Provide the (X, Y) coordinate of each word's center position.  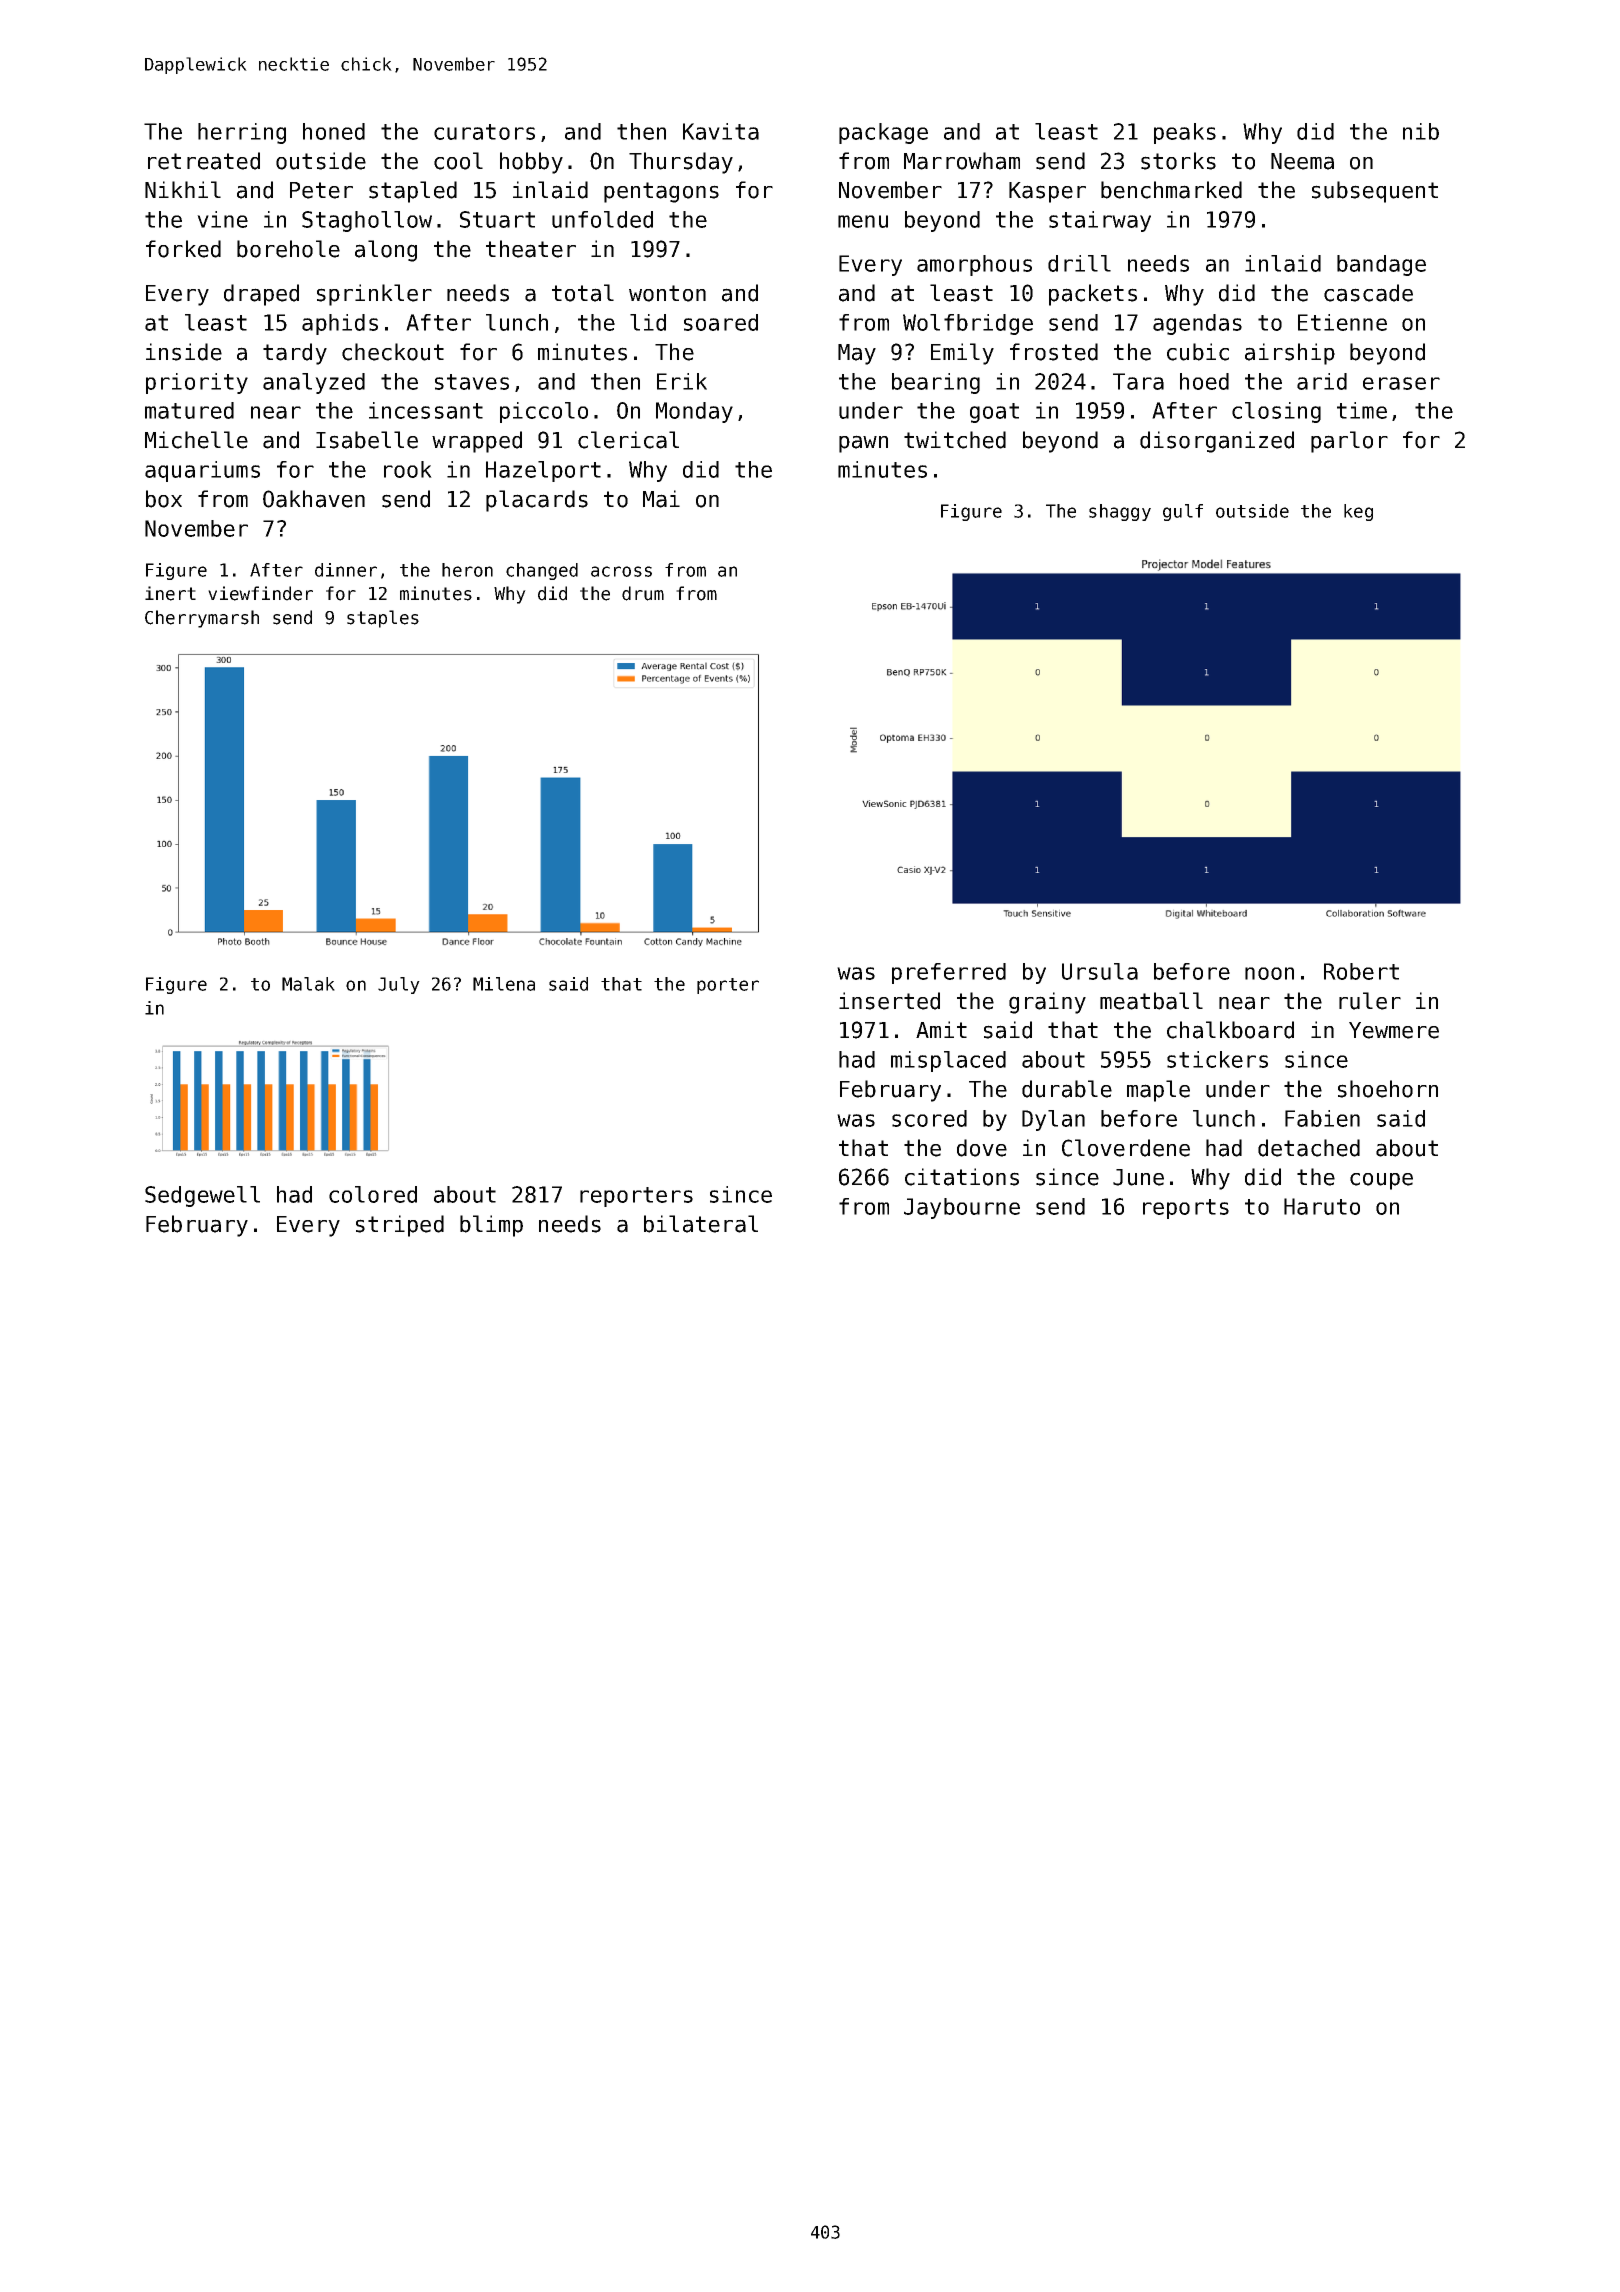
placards (537, 501)
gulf (1183, 512)
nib (1421, 131)
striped (400, 1226)
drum (643, 593)
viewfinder (260, 593)
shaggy (1120, 512)
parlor (1349, 442)
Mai (661, 499)
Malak (308, 984)
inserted (889, 1001)
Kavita (721, 131)
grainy (1047, 1003)
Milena (504, 984)
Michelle (196, 440)
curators (484, 132)
